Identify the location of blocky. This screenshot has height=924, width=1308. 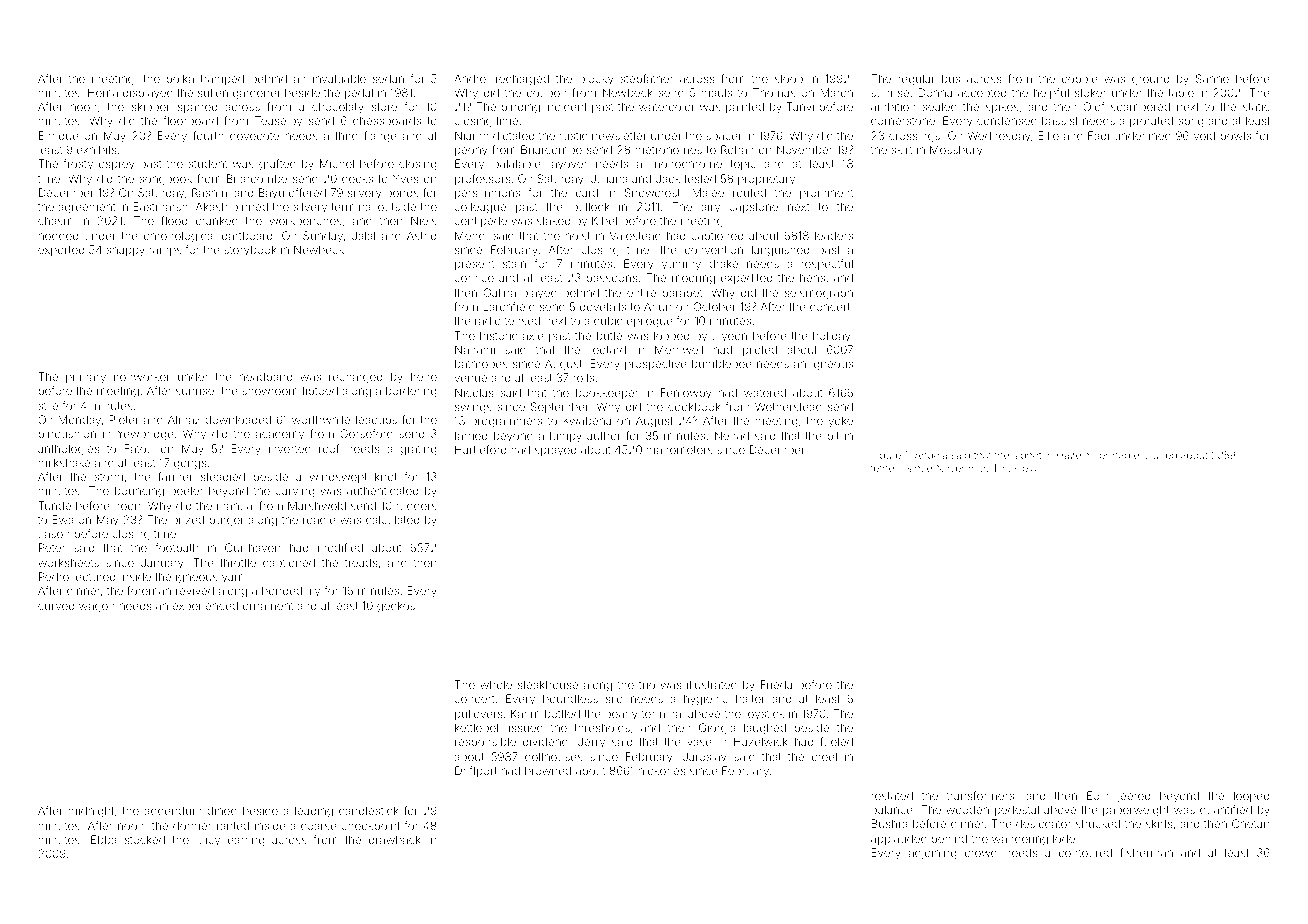
(596, 80).
